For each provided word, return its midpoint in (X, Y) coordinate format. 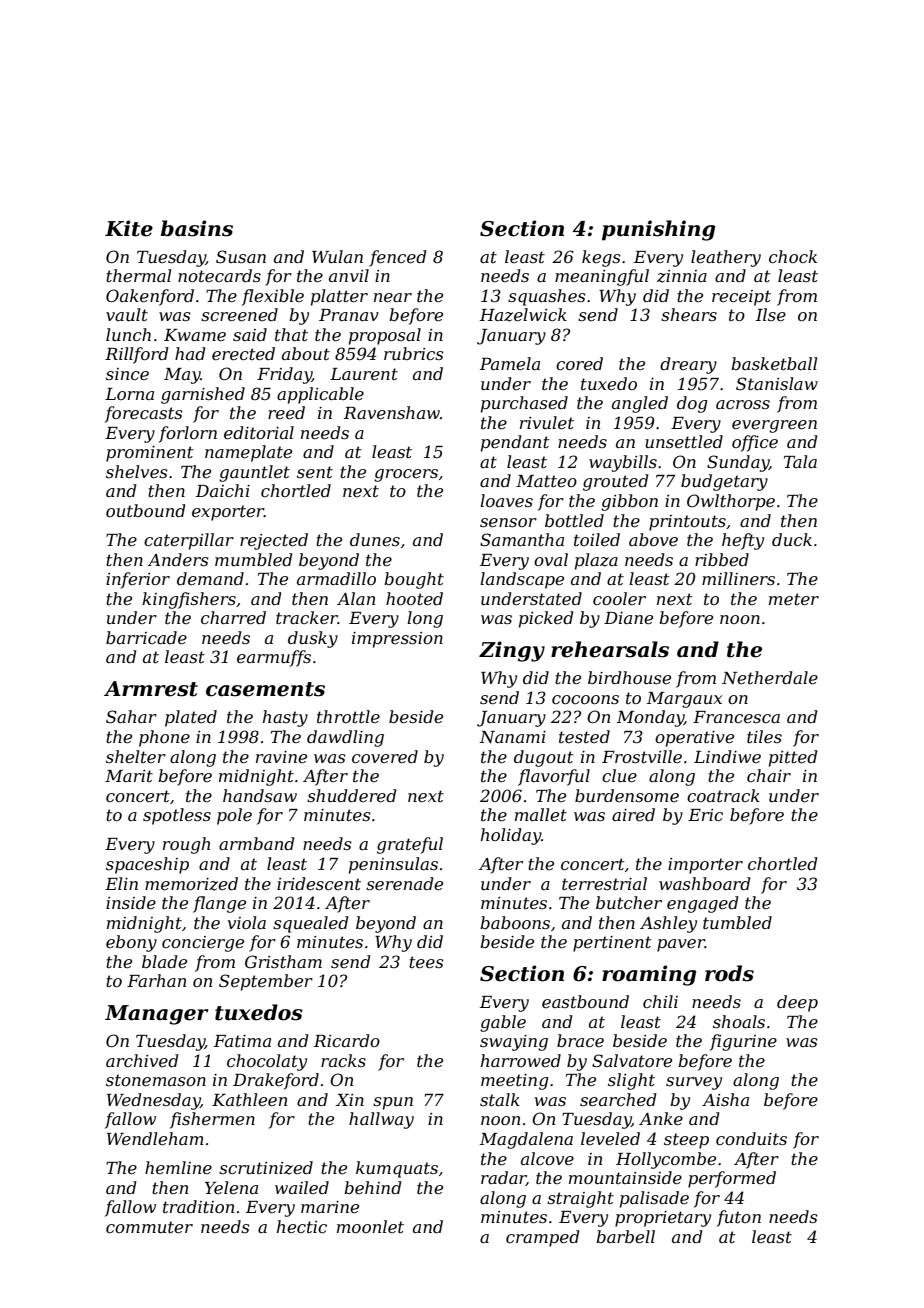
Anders (178, 559)
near (393, 297)
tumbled (737, 922)
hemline (178, 1167)
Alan (356, 598)
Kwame (195, 335)
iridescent (319, 883)
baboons (515, 922)
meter (794, 599)
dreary (688, 365)
